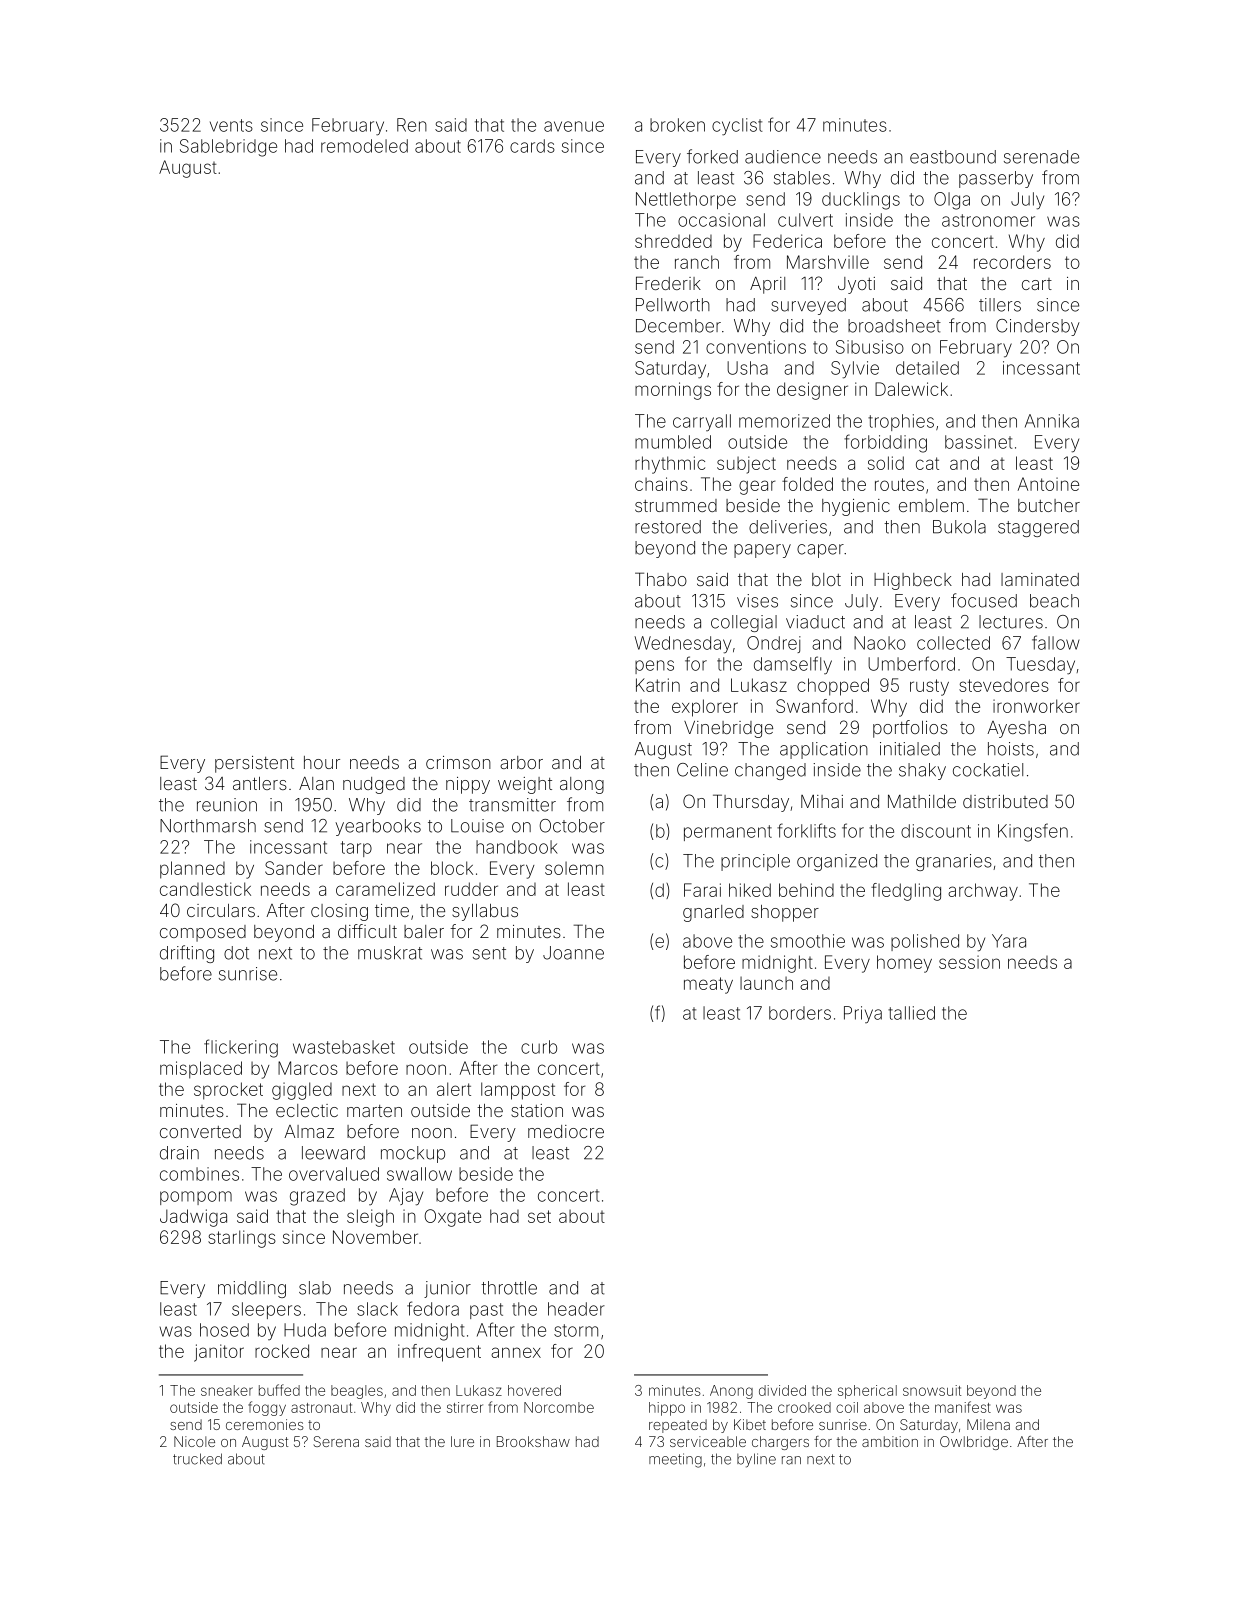  I want to click on crimson, so click(458, 762).
